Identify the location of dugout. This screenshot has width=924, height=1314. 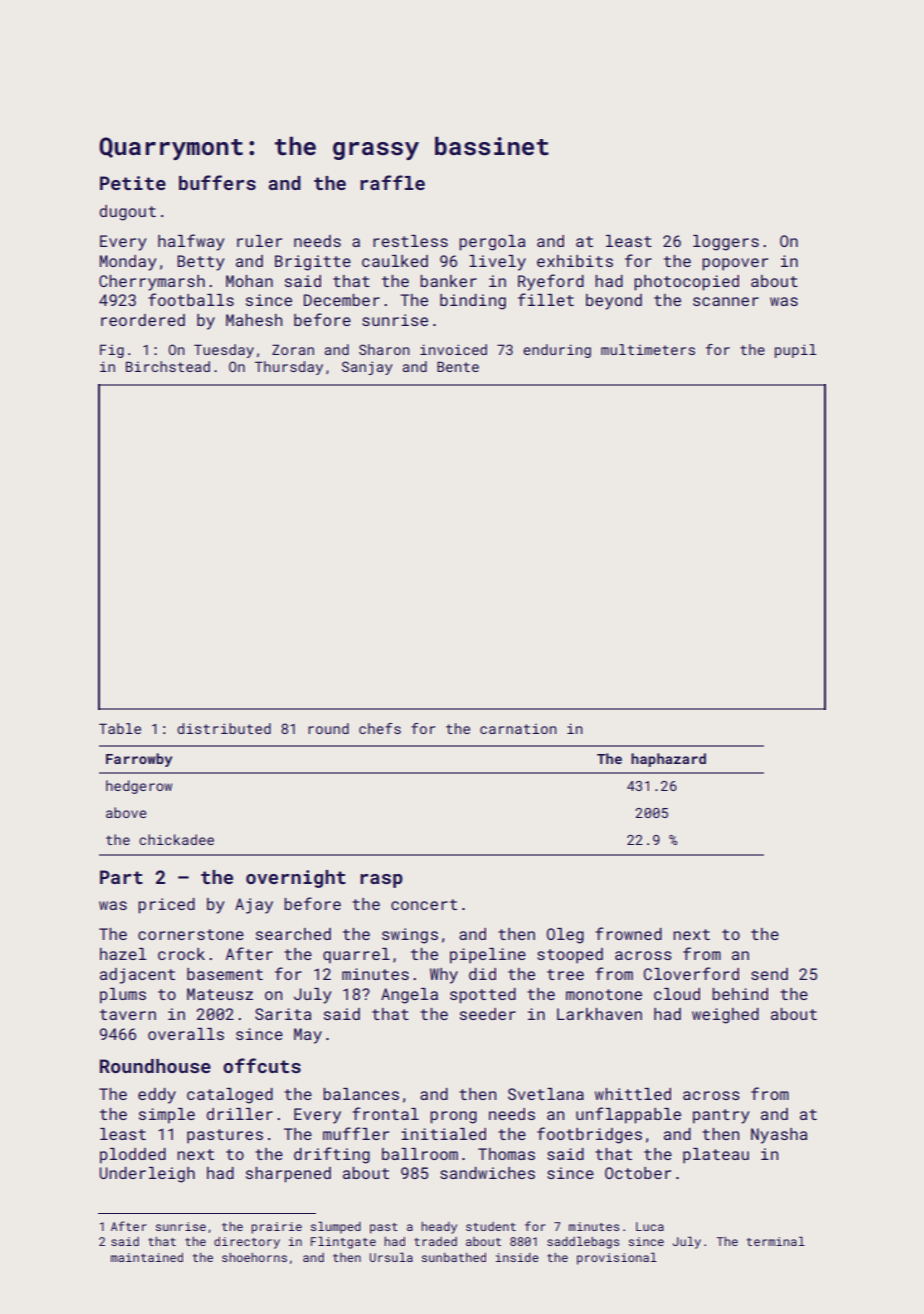
(128, 213).
